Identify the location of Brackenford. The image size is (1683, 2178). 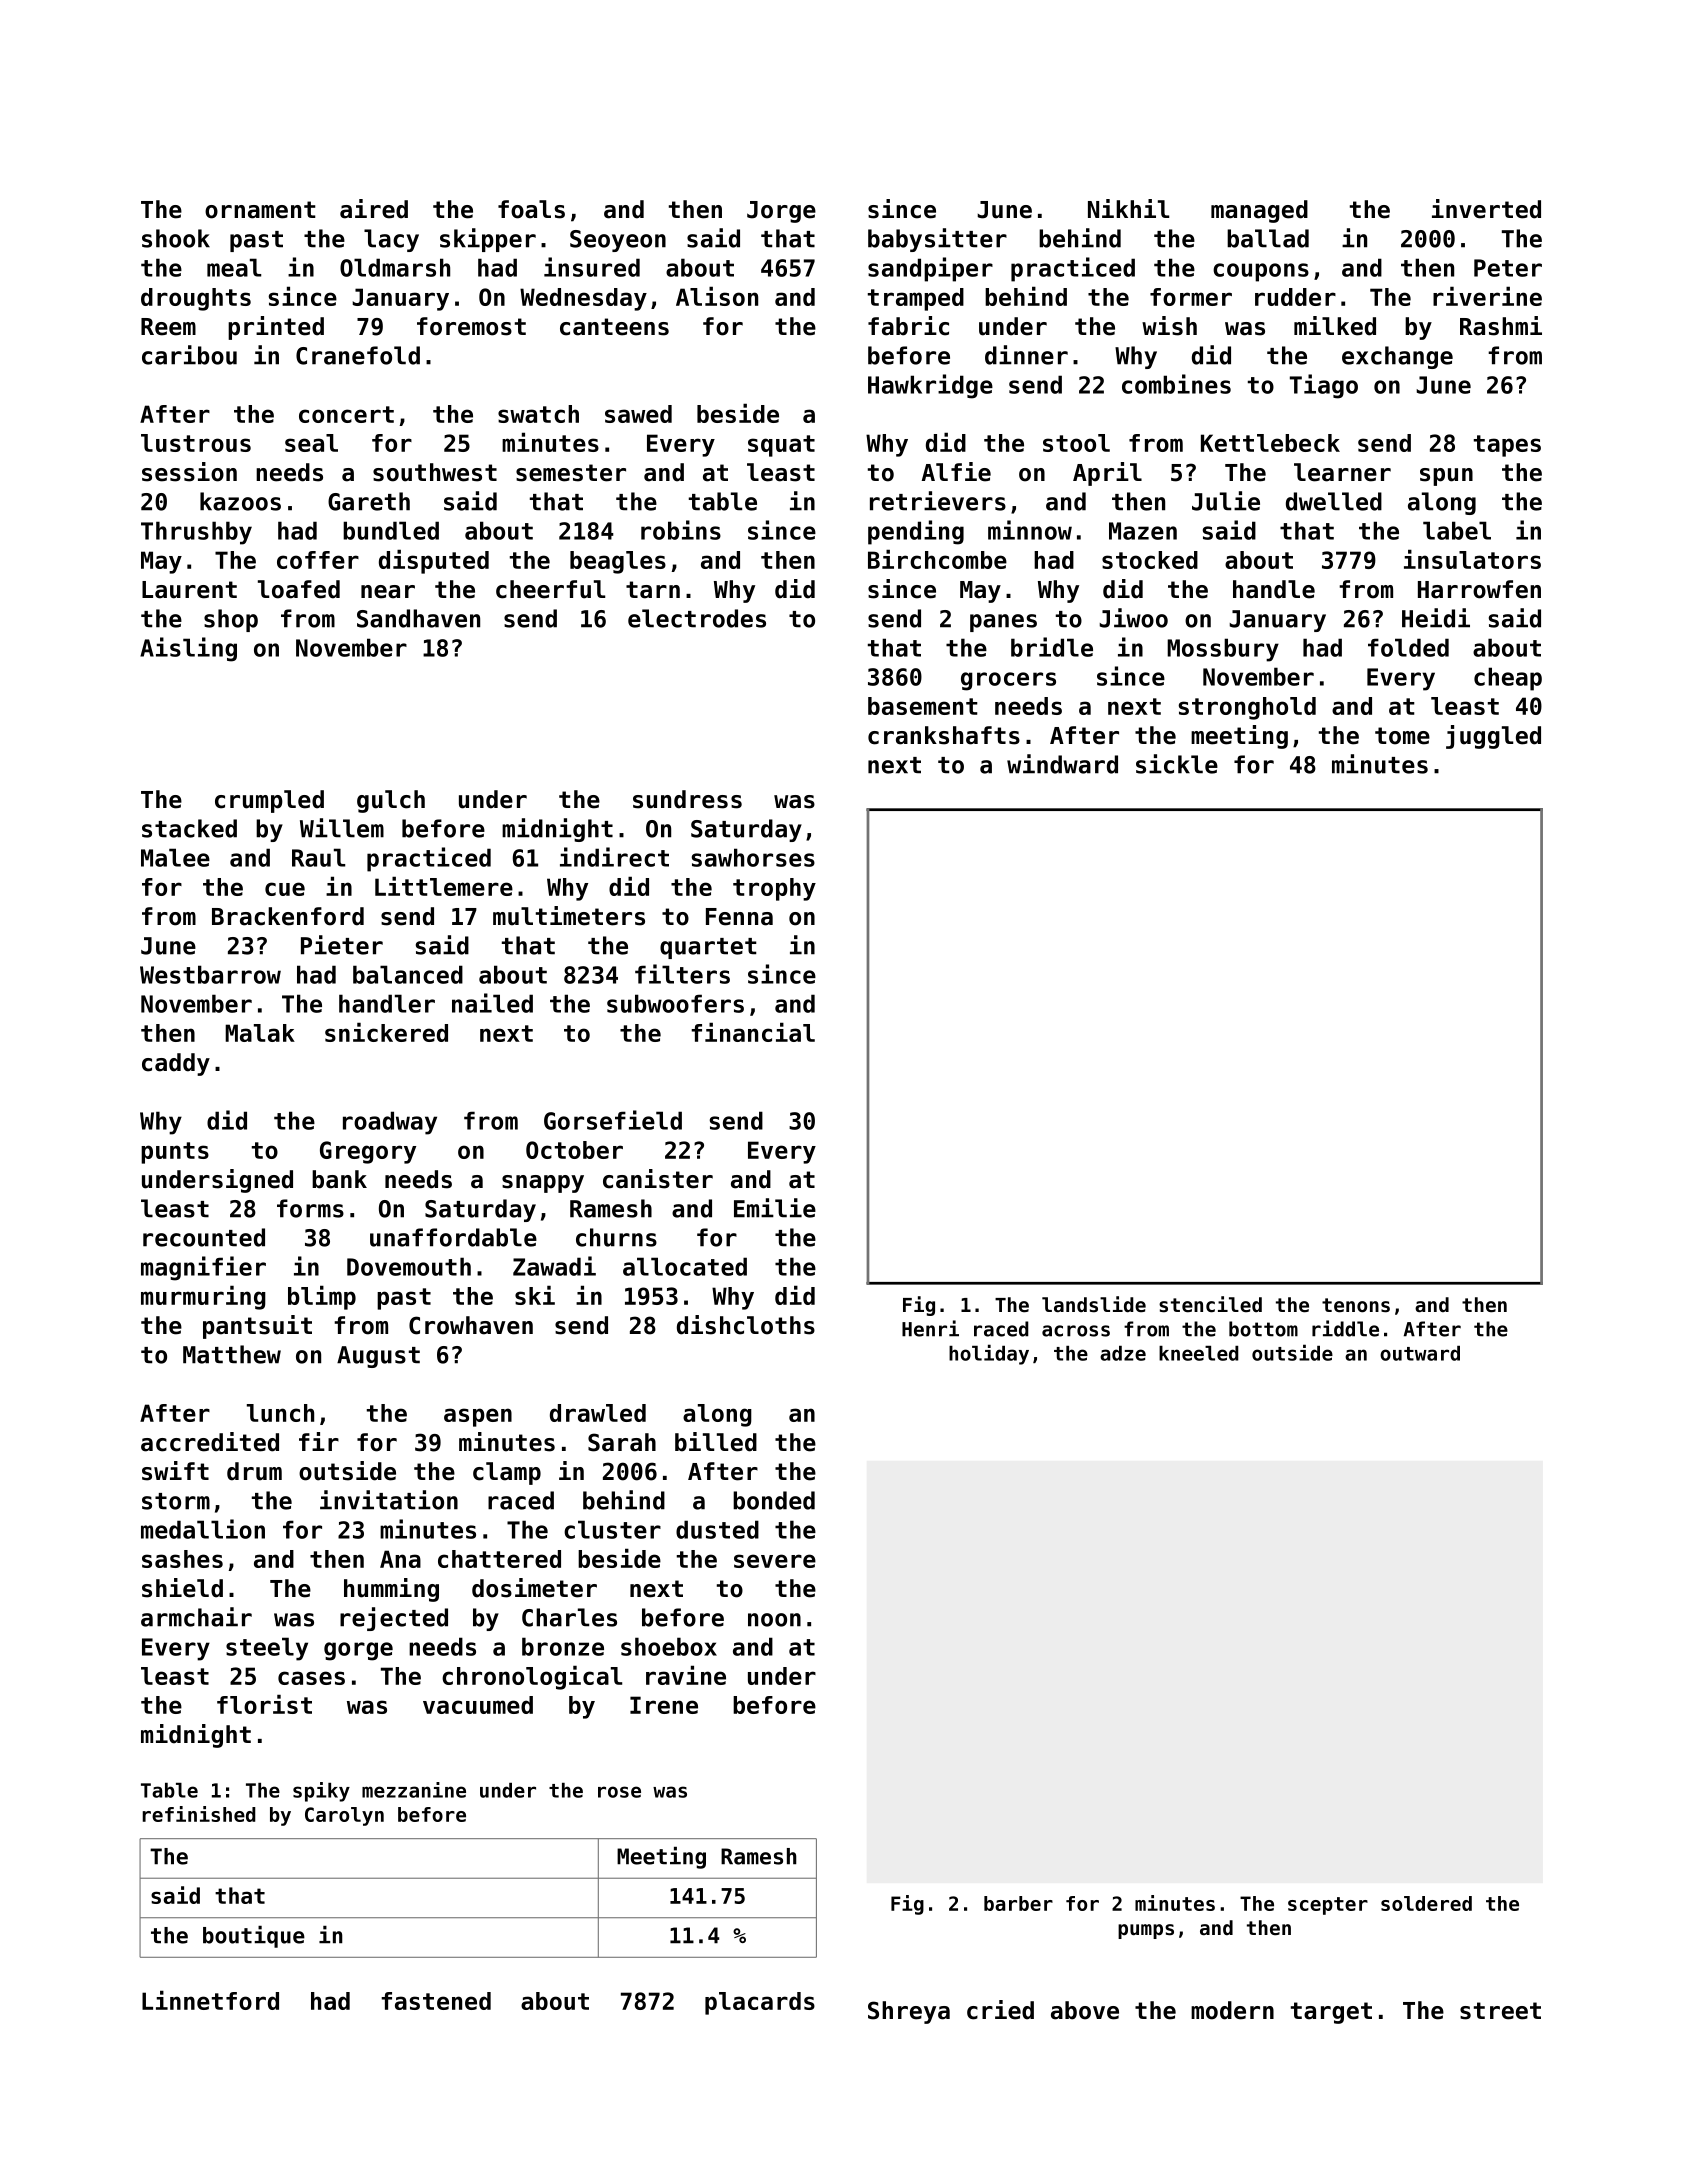
(288, 916).
